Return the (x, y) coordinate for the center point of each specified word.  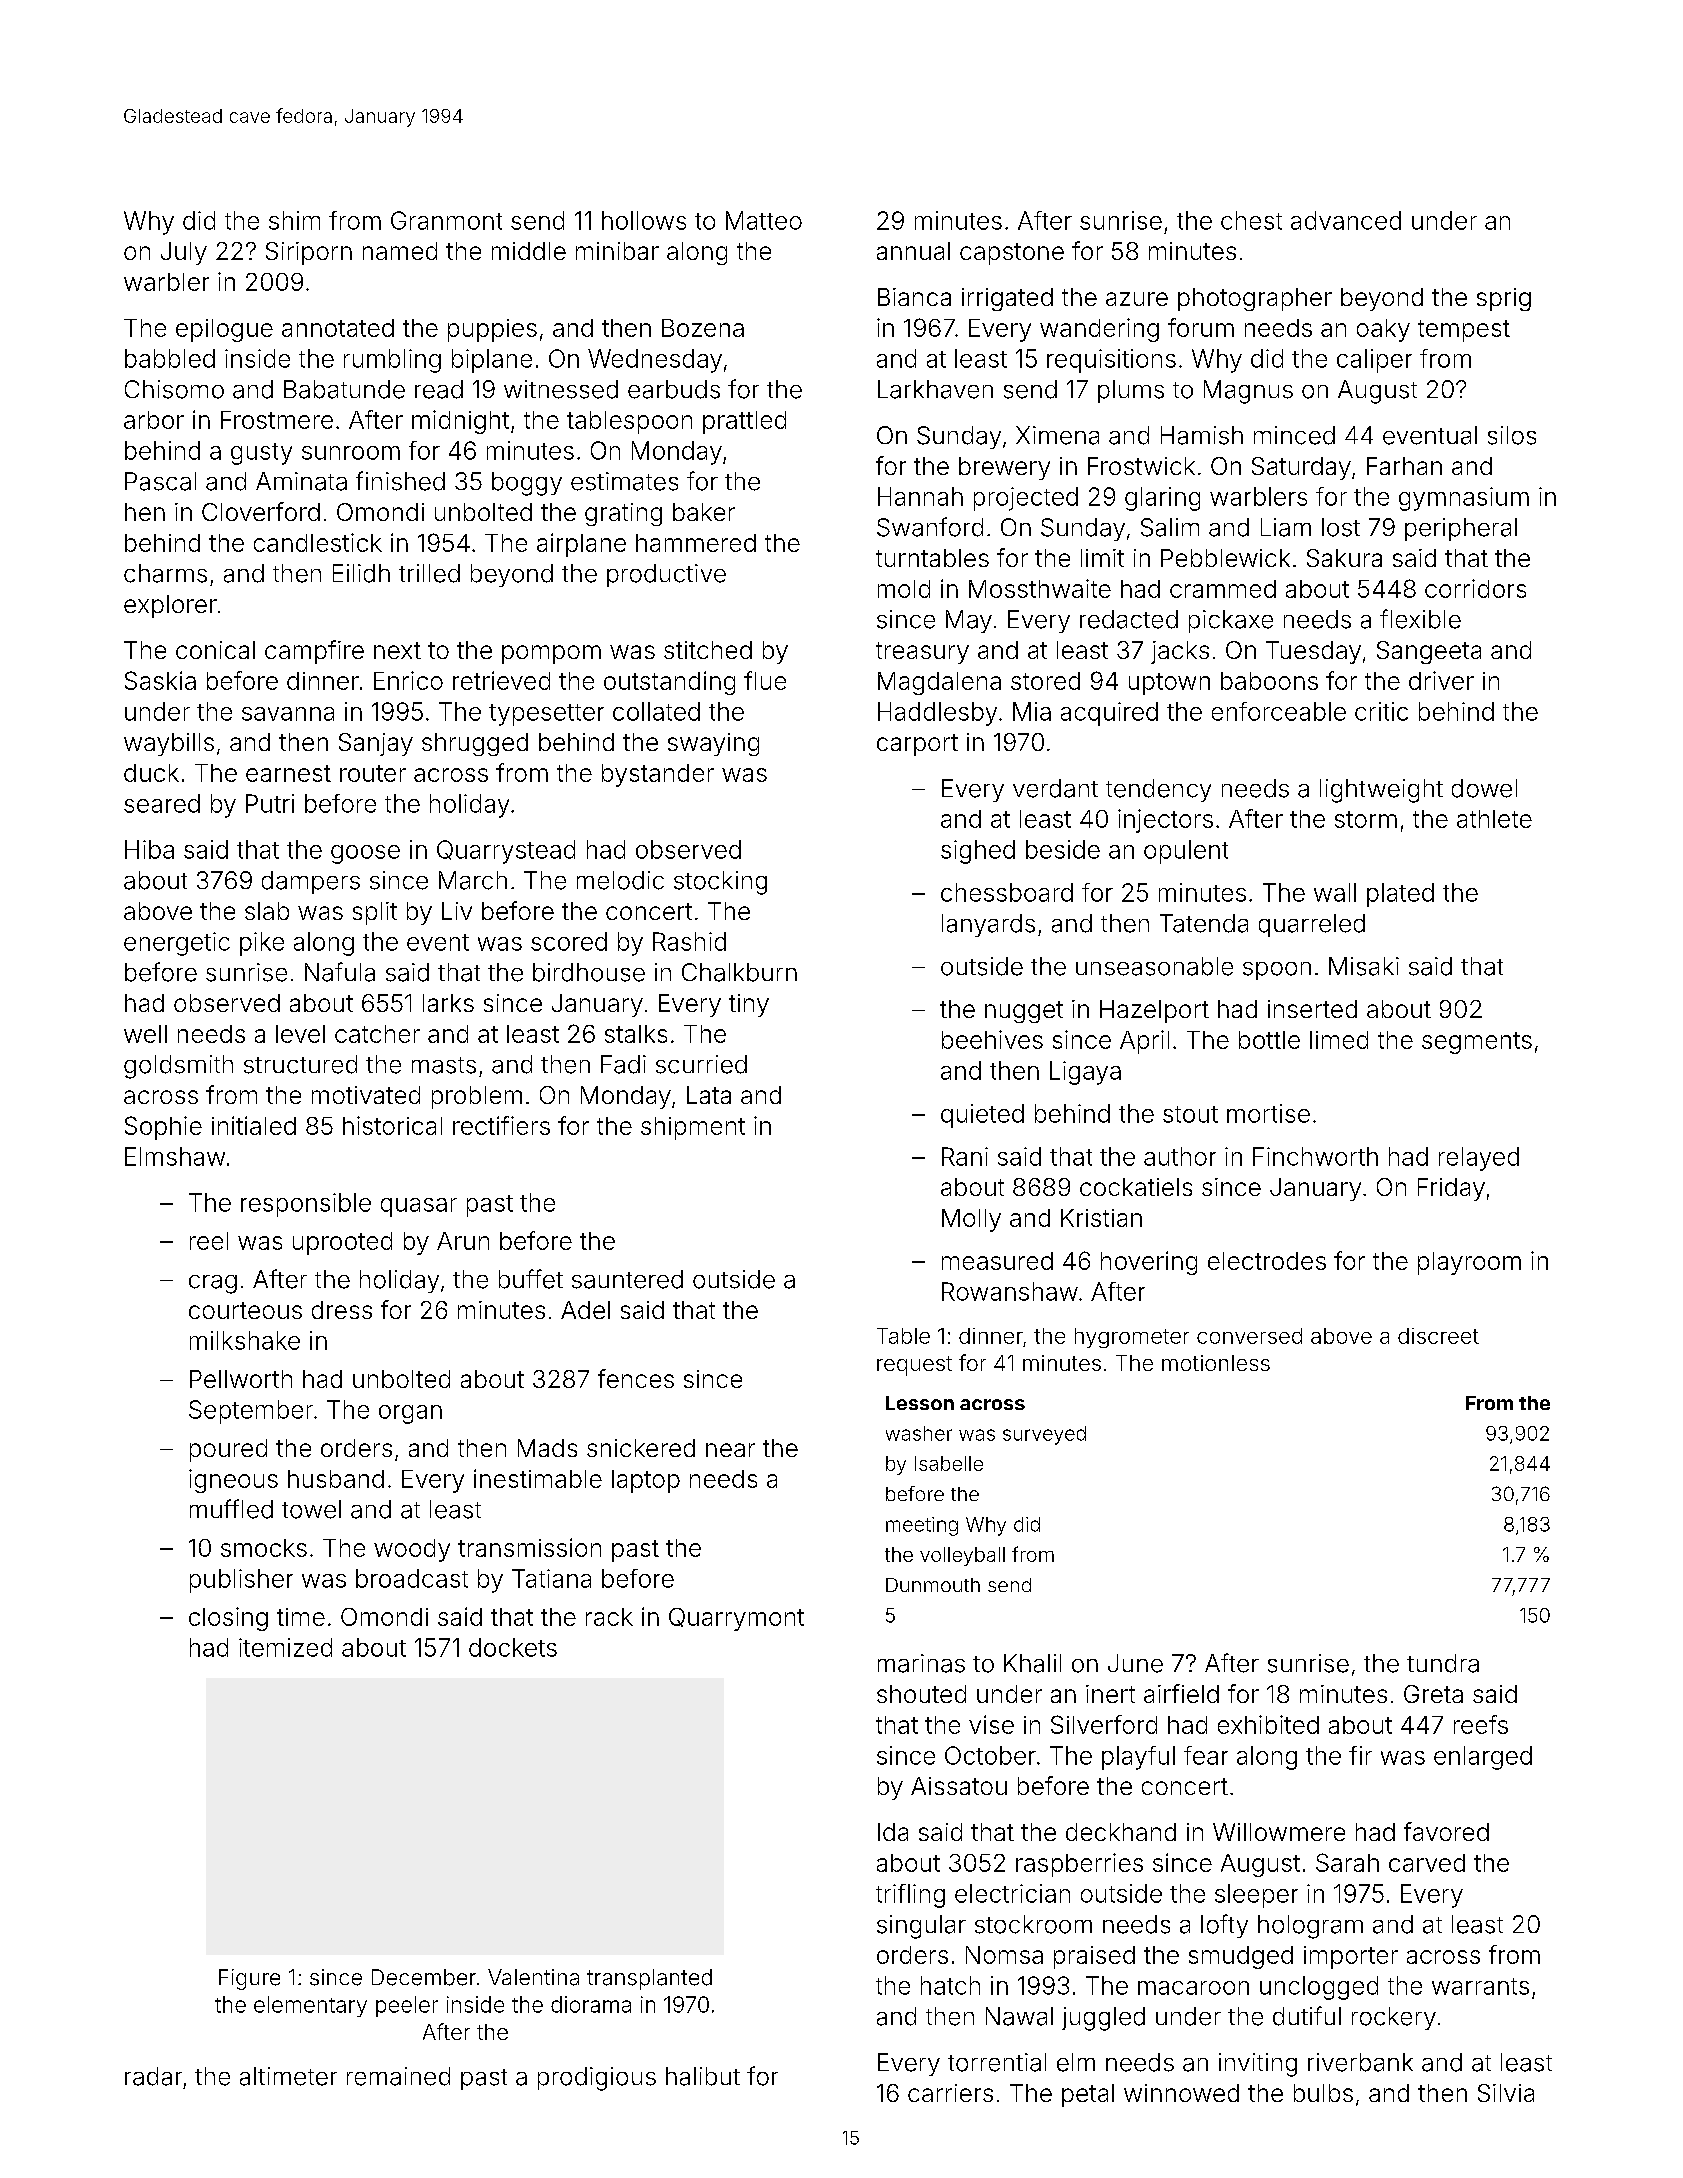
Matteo (764, 220)
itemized (285, 1647)
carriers (950, 2093)
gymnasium (1464, 499)
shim (294, 220)
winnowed (1181, 2093)
